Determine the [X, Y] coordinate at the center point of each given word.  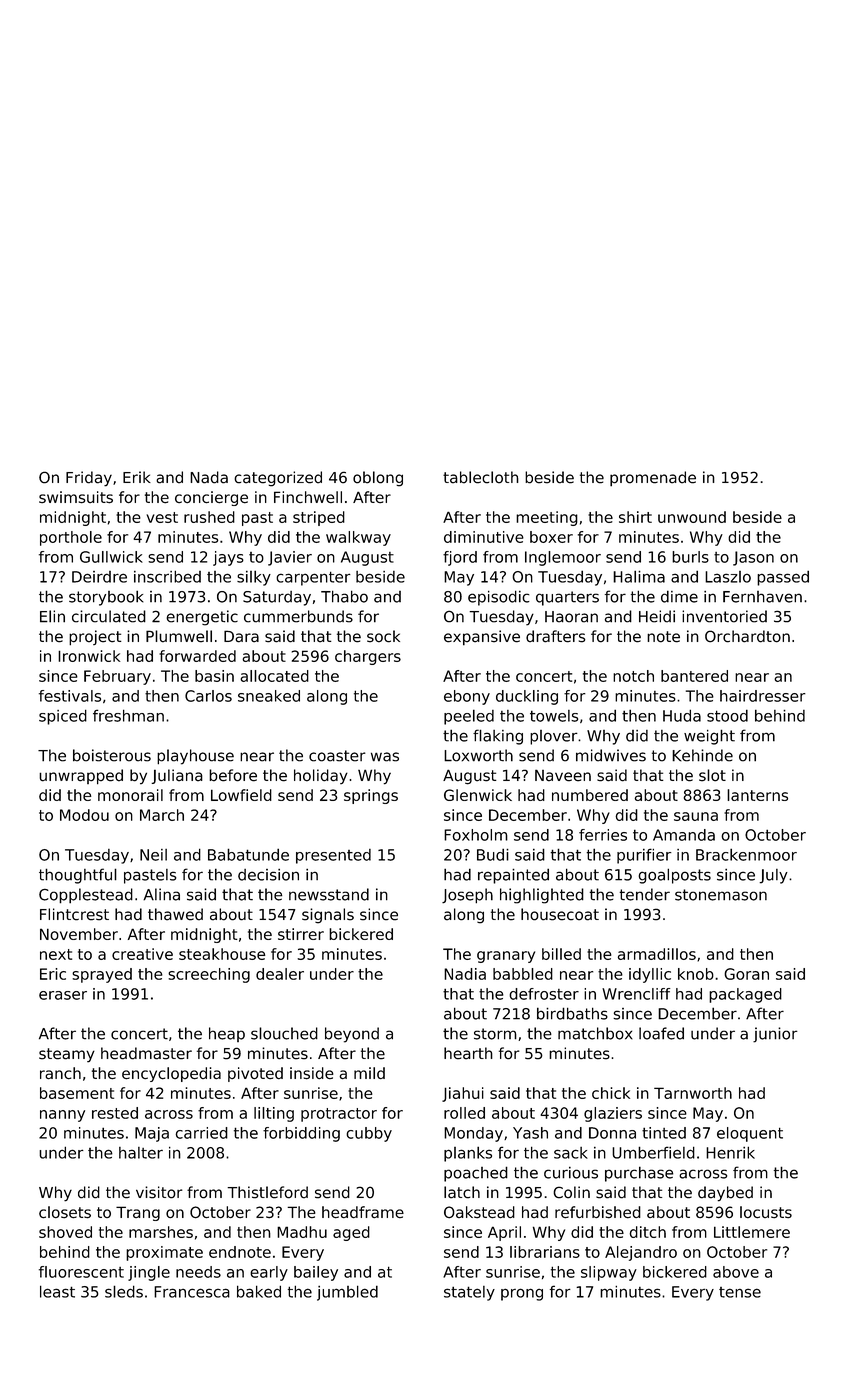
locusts [766, 1212]
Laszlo [728, 577]
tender [644, 894]
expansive [482, 638]
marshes [161, 1232]
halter [141, 1153]
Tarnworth [693, 1093]
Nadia [465, 974]
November [79, 934]
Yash [530, 1133]
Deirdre [99, 577]
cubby [369, 1134]
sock [383, 636]
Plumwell [179, 636]
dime [679, 596]
